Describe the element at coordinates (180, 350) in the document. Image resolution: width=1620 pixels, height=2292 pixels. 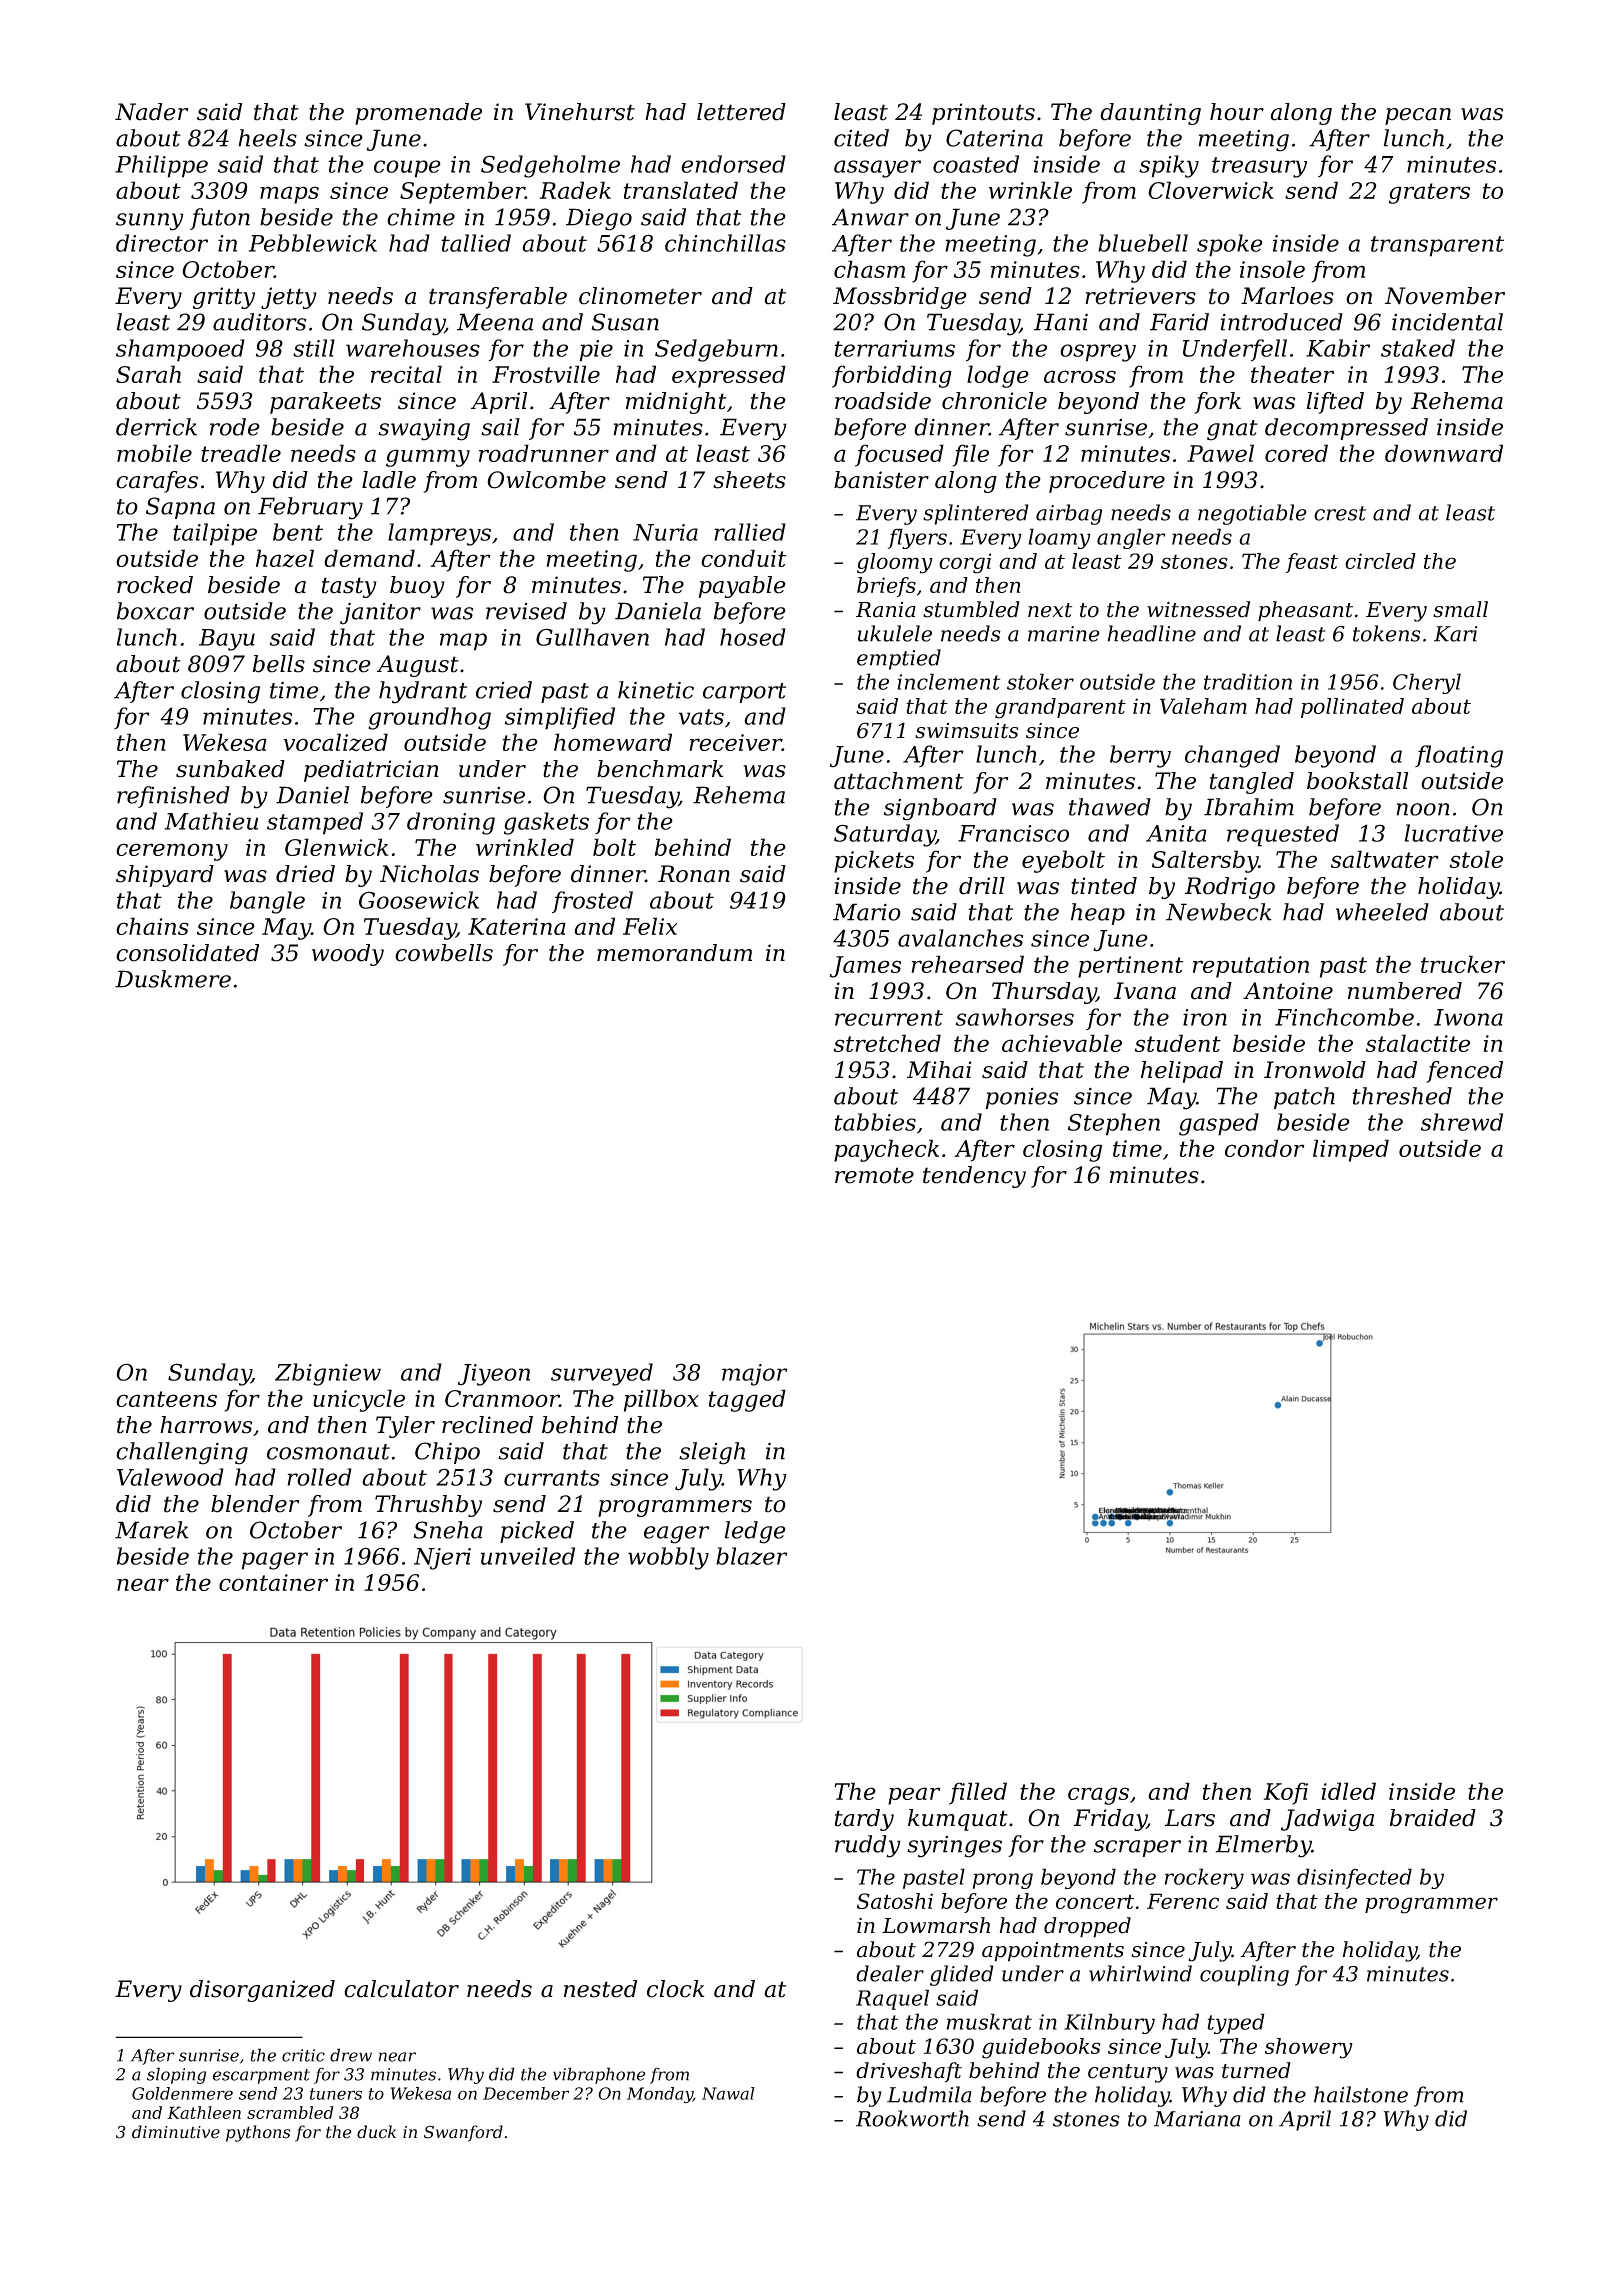
I see `shampooed` at that location.
